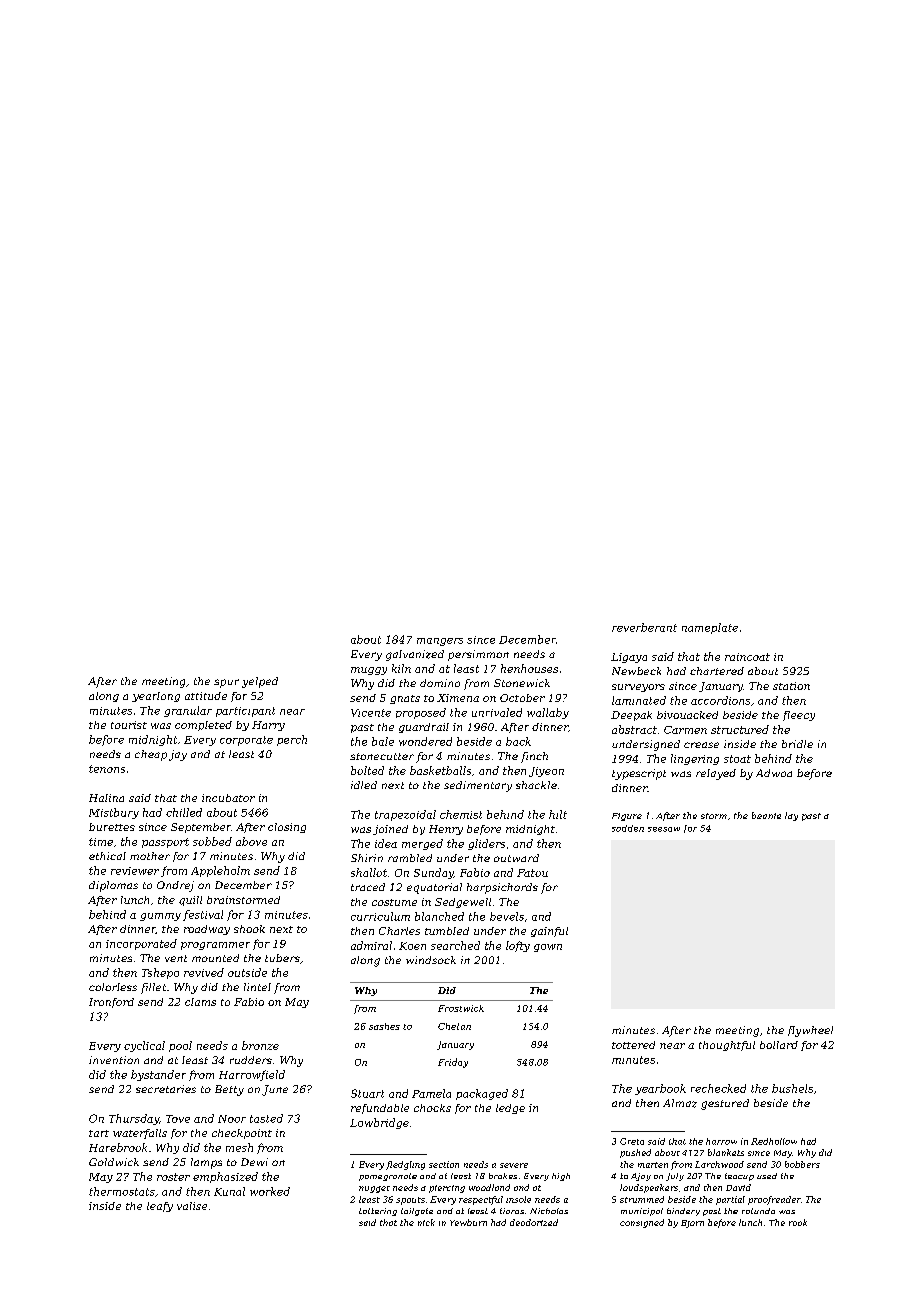  Describe the element at coordinates (549, 932) in the page. I see `gainful` at that location.
